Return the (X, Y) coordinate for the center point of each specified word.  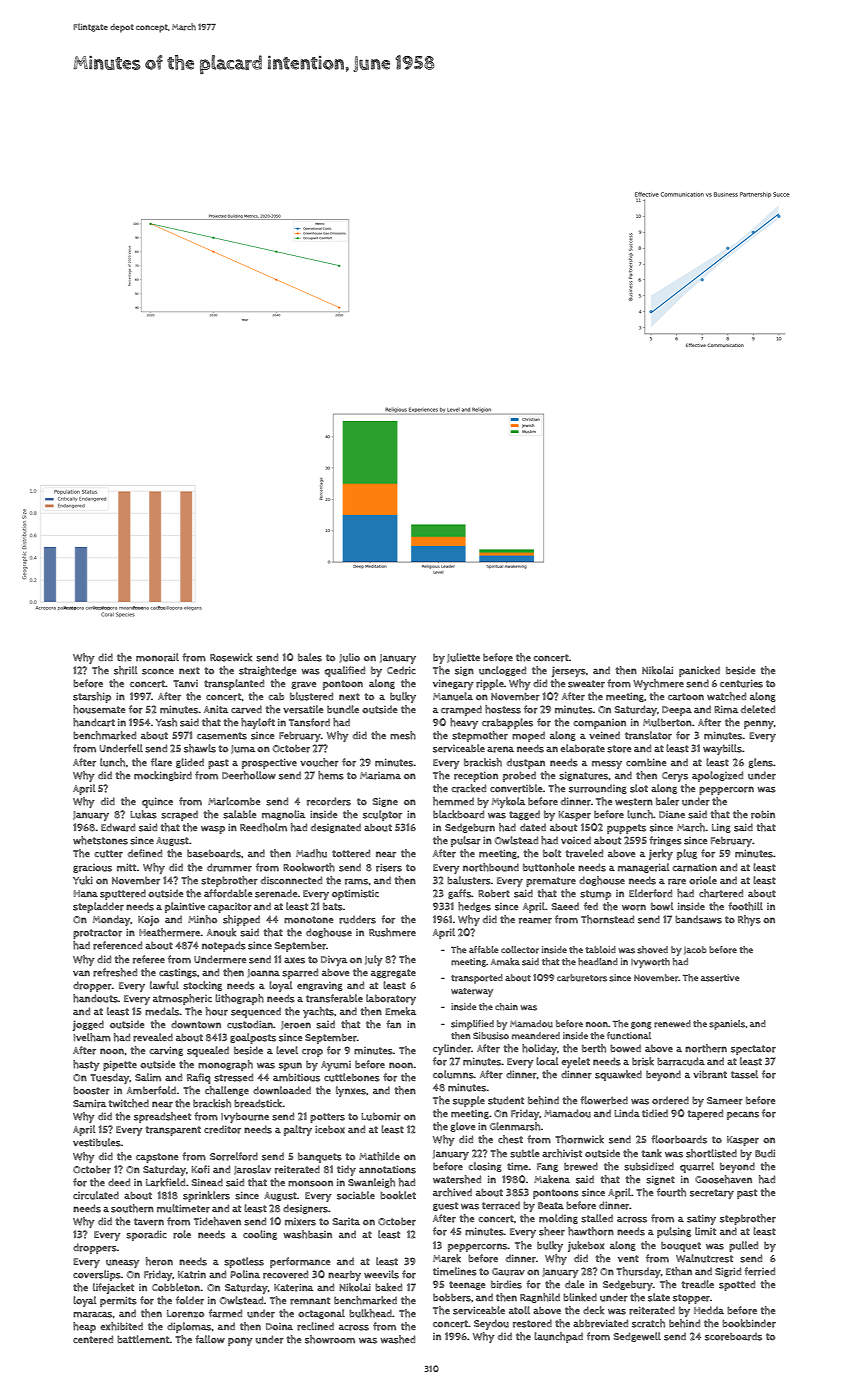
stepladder (98, 907)
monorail (157, 657)
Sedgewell (637, 1337)
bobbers (452, 1298)
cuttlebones (352, 1077)
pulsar (466, 841)
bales (310, 657)
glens (760, 763)
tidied (655, 1113)
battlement (143, 1339)
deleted (758, 709)
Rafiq (199, 1078)
